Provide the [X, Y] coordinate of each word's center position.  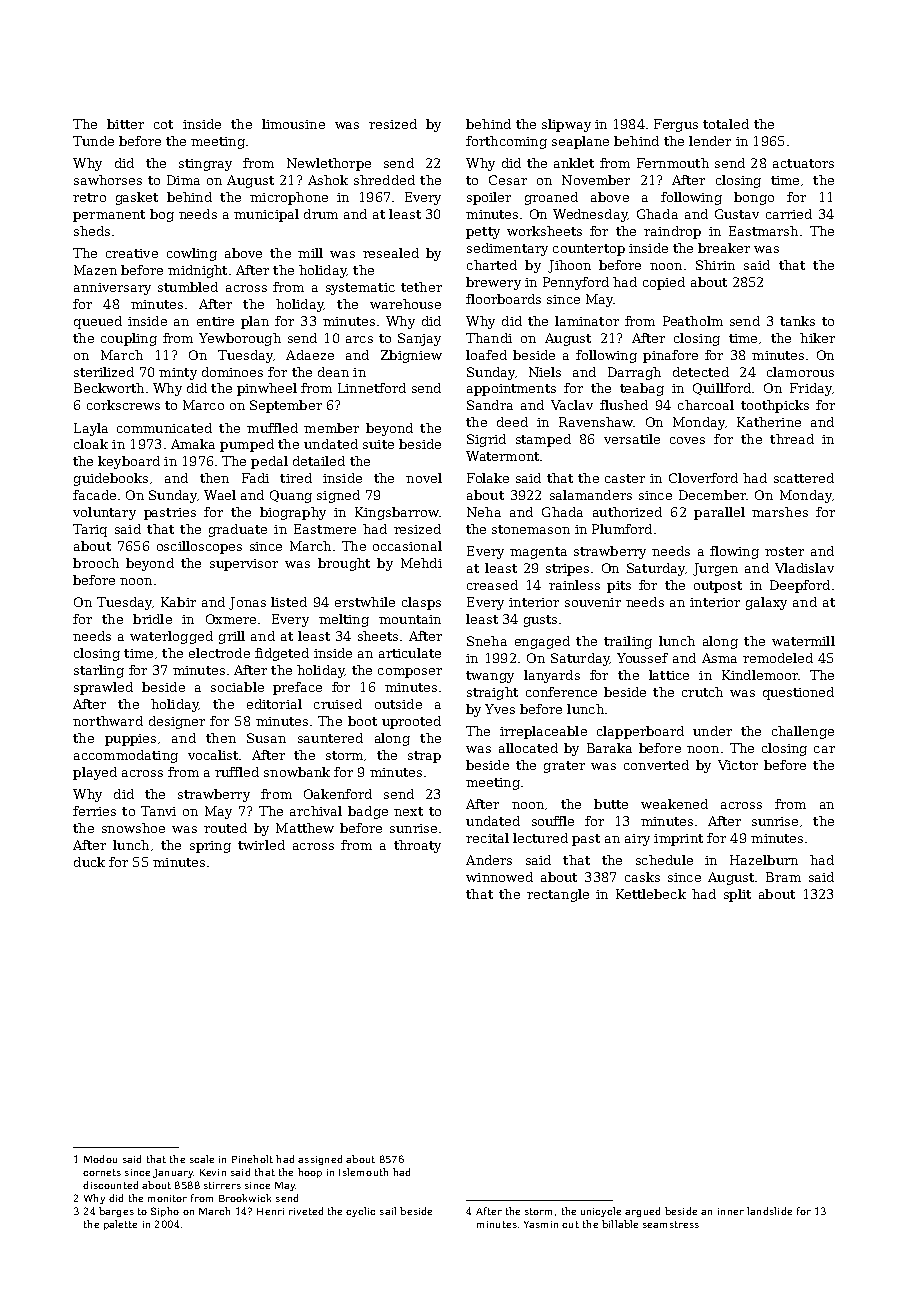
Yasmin [541, 1224]
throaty [417, 846]
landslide [769, 1211]
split [737, 895]
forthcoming [506, 142]
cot [163, 124]
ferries [94, 811]
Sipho [165, 1212]
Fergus [676, 125]
